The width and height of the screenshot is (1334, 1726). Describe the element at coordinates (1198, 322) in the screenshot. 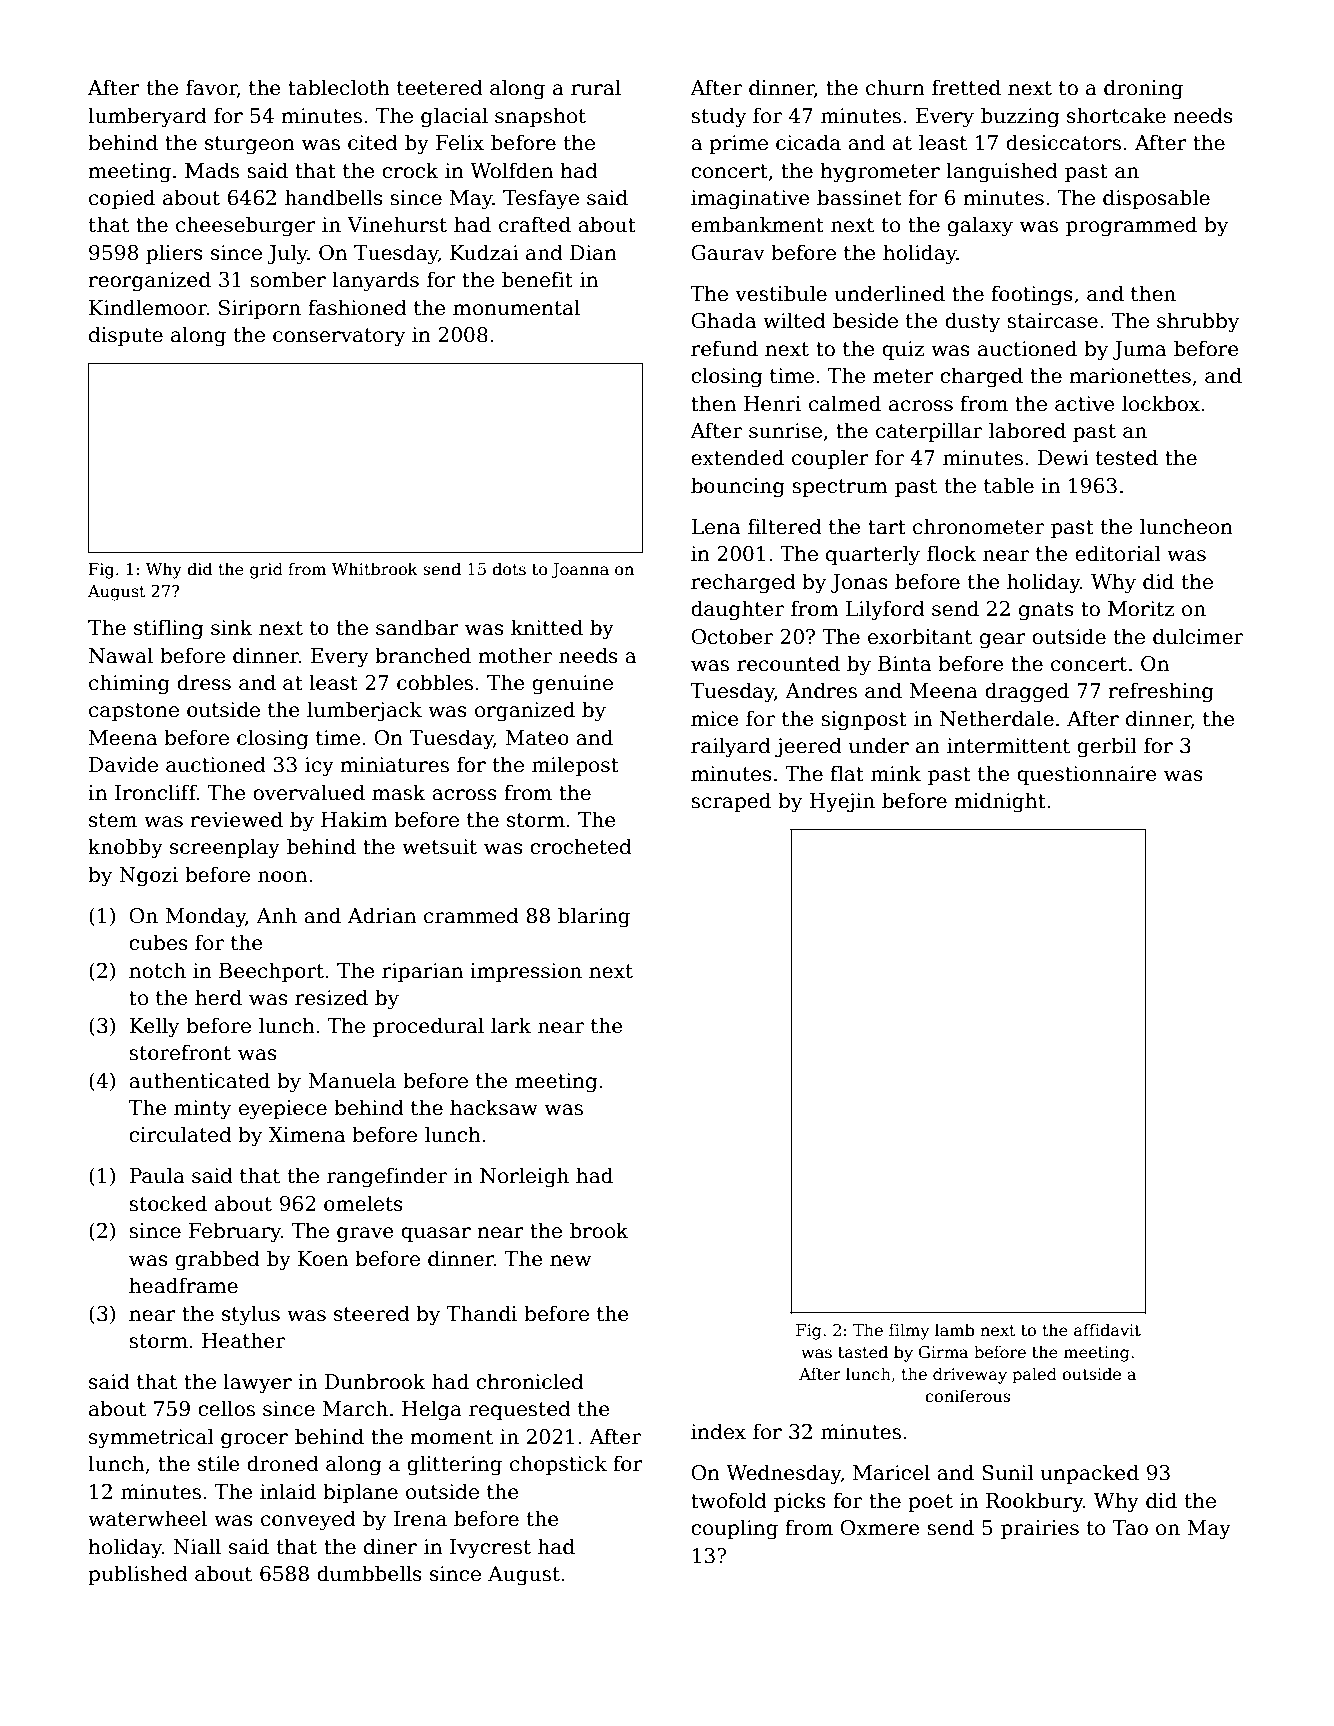

I see `shrubby` at that location.
